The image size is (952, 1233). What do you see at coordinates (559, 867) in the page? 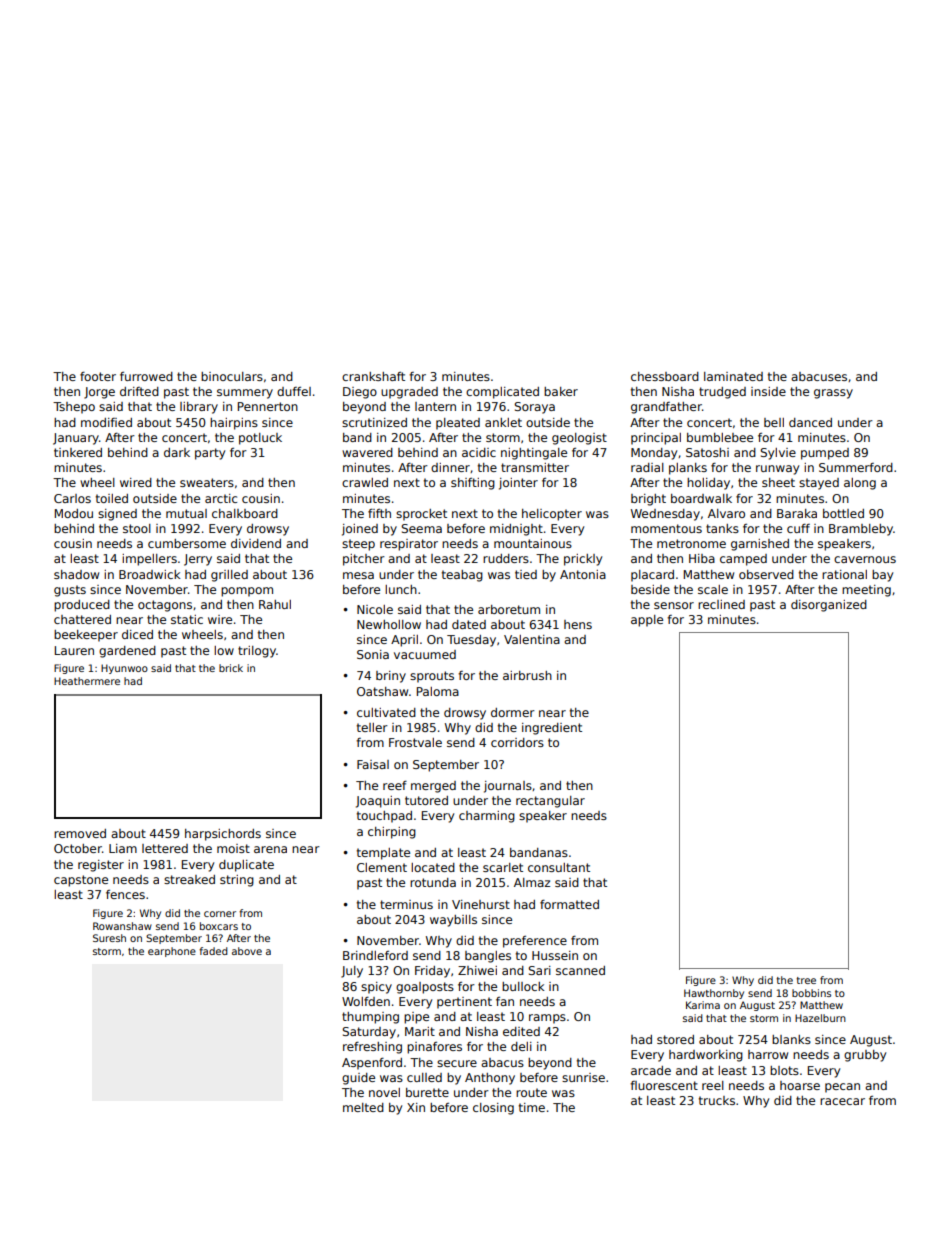
I see `consultant` at bounding box center [559, 867].
